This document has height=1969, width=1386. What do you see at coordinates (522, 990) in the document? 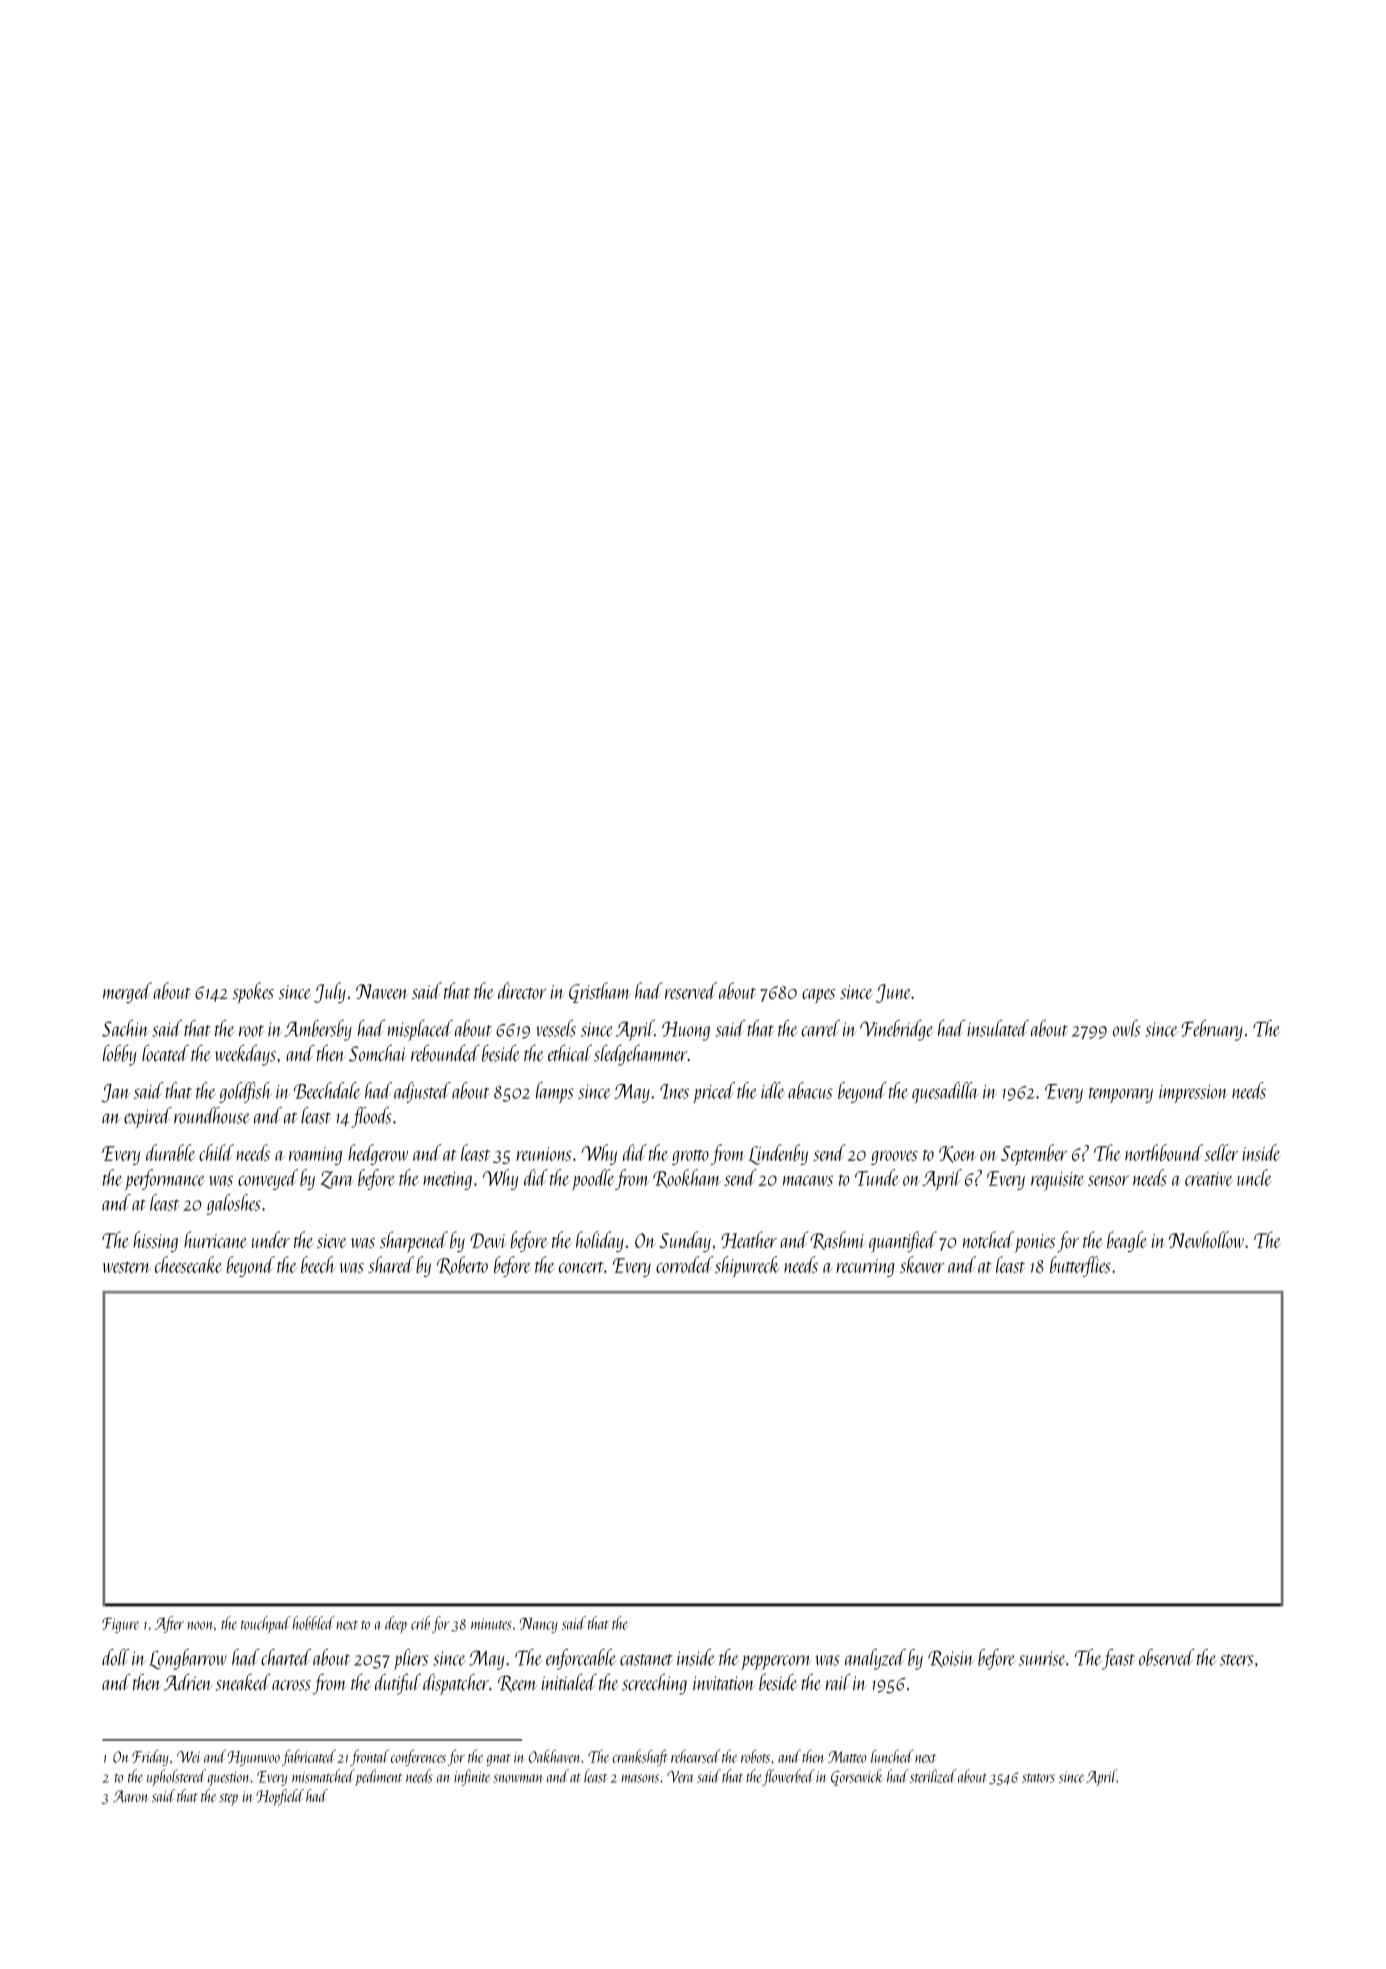
I see `director` at bounding box center [522, 990].
